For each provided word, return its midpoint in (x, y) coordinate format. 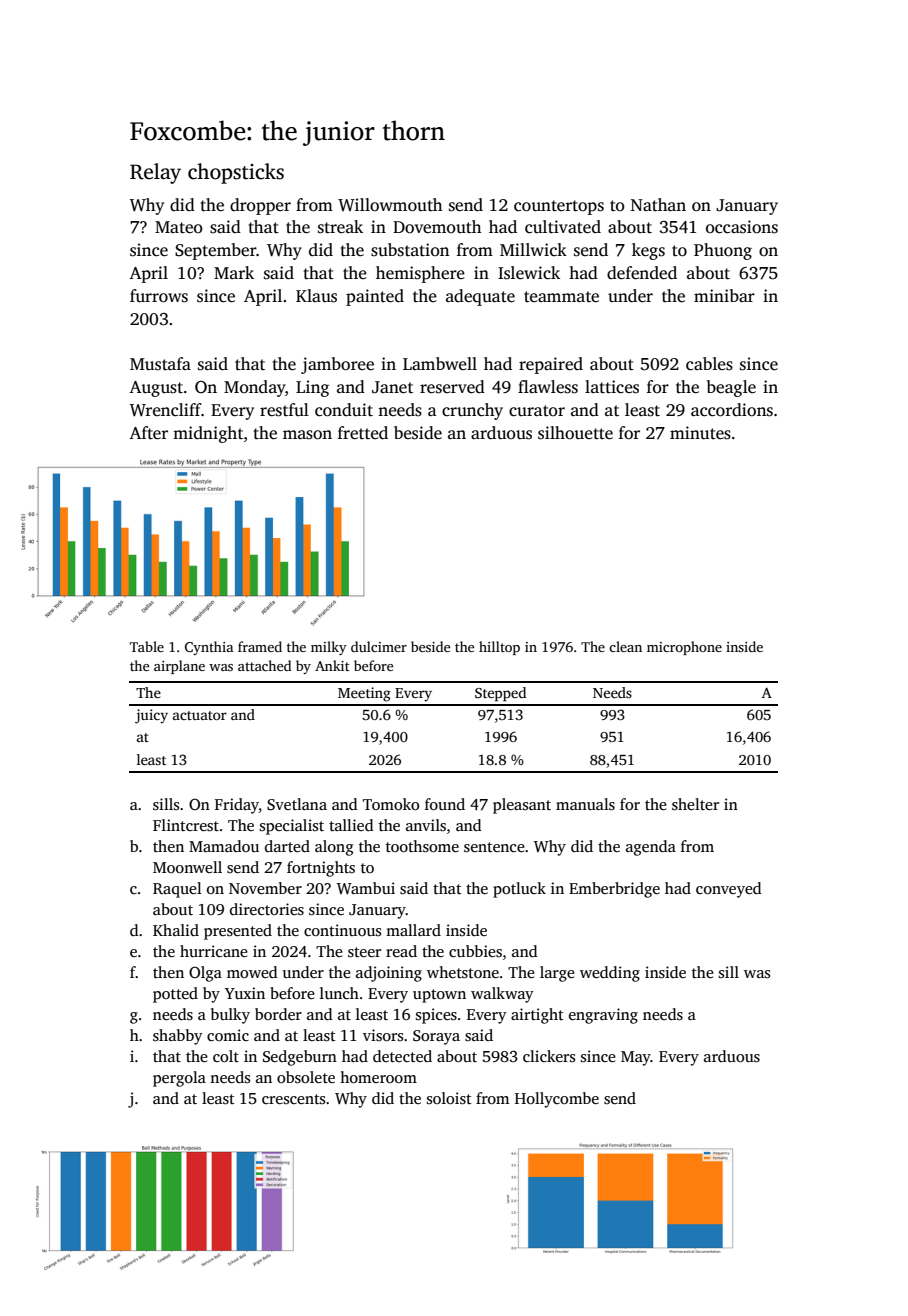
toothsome (422, 846)
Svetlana (297, 804)
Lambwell (440, 363)
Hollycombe (557, 1100)
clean (625, 646)
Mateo (179, 227)
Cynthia (209, 648)
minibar (724, 295)
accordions (732, 410)
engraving (603, 1016)
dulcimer (379, 646)
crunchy (472, 411)
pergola (179, 1079)
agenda (651, 848)
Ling (312, 388)
